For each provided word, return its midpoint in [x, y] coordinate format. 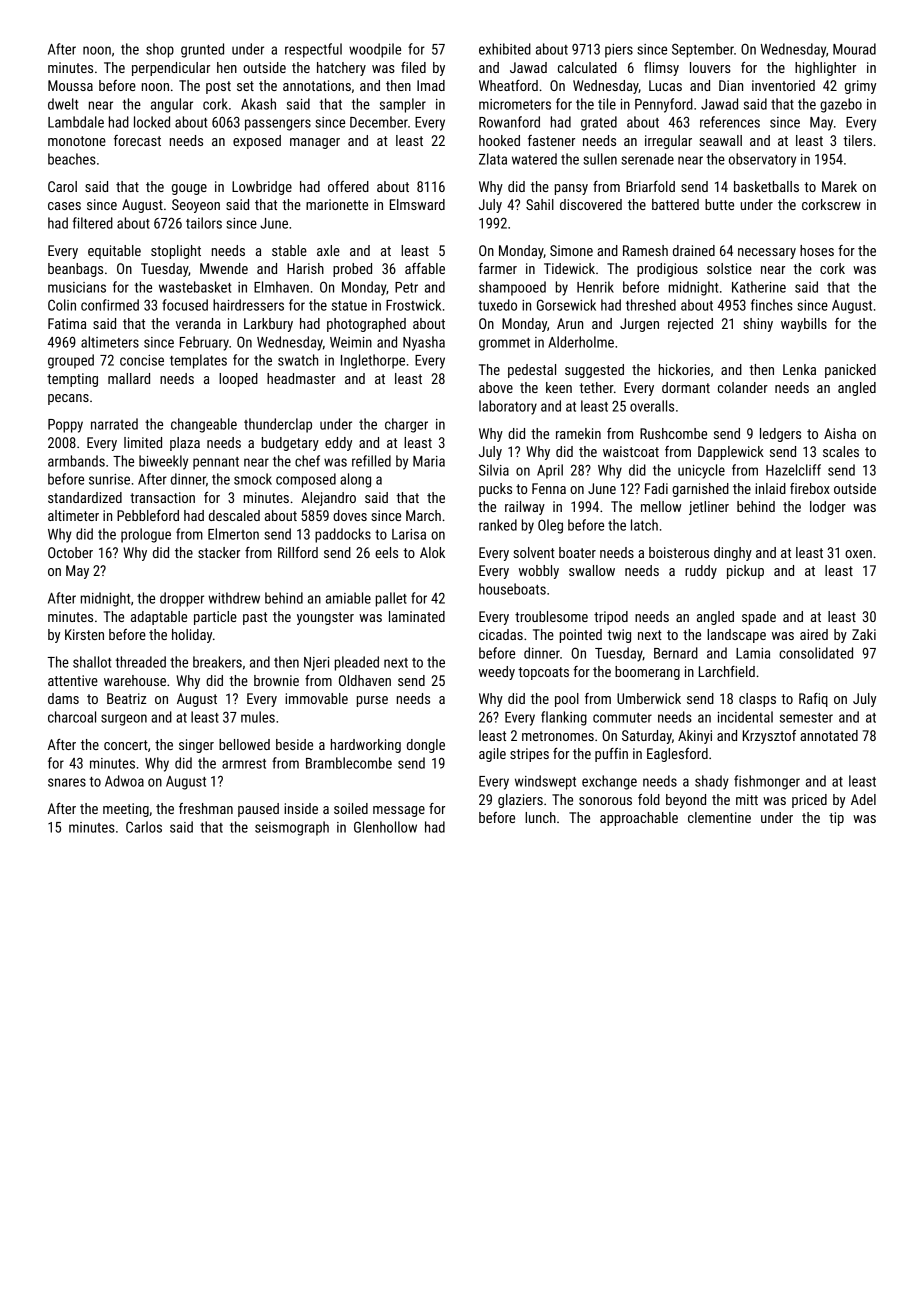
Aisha [840, 433]
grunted [202, 50]
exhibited [505, 49]
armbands [76, 461]
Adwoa [124, 781]
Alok [432, 552]
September [703, 50]
